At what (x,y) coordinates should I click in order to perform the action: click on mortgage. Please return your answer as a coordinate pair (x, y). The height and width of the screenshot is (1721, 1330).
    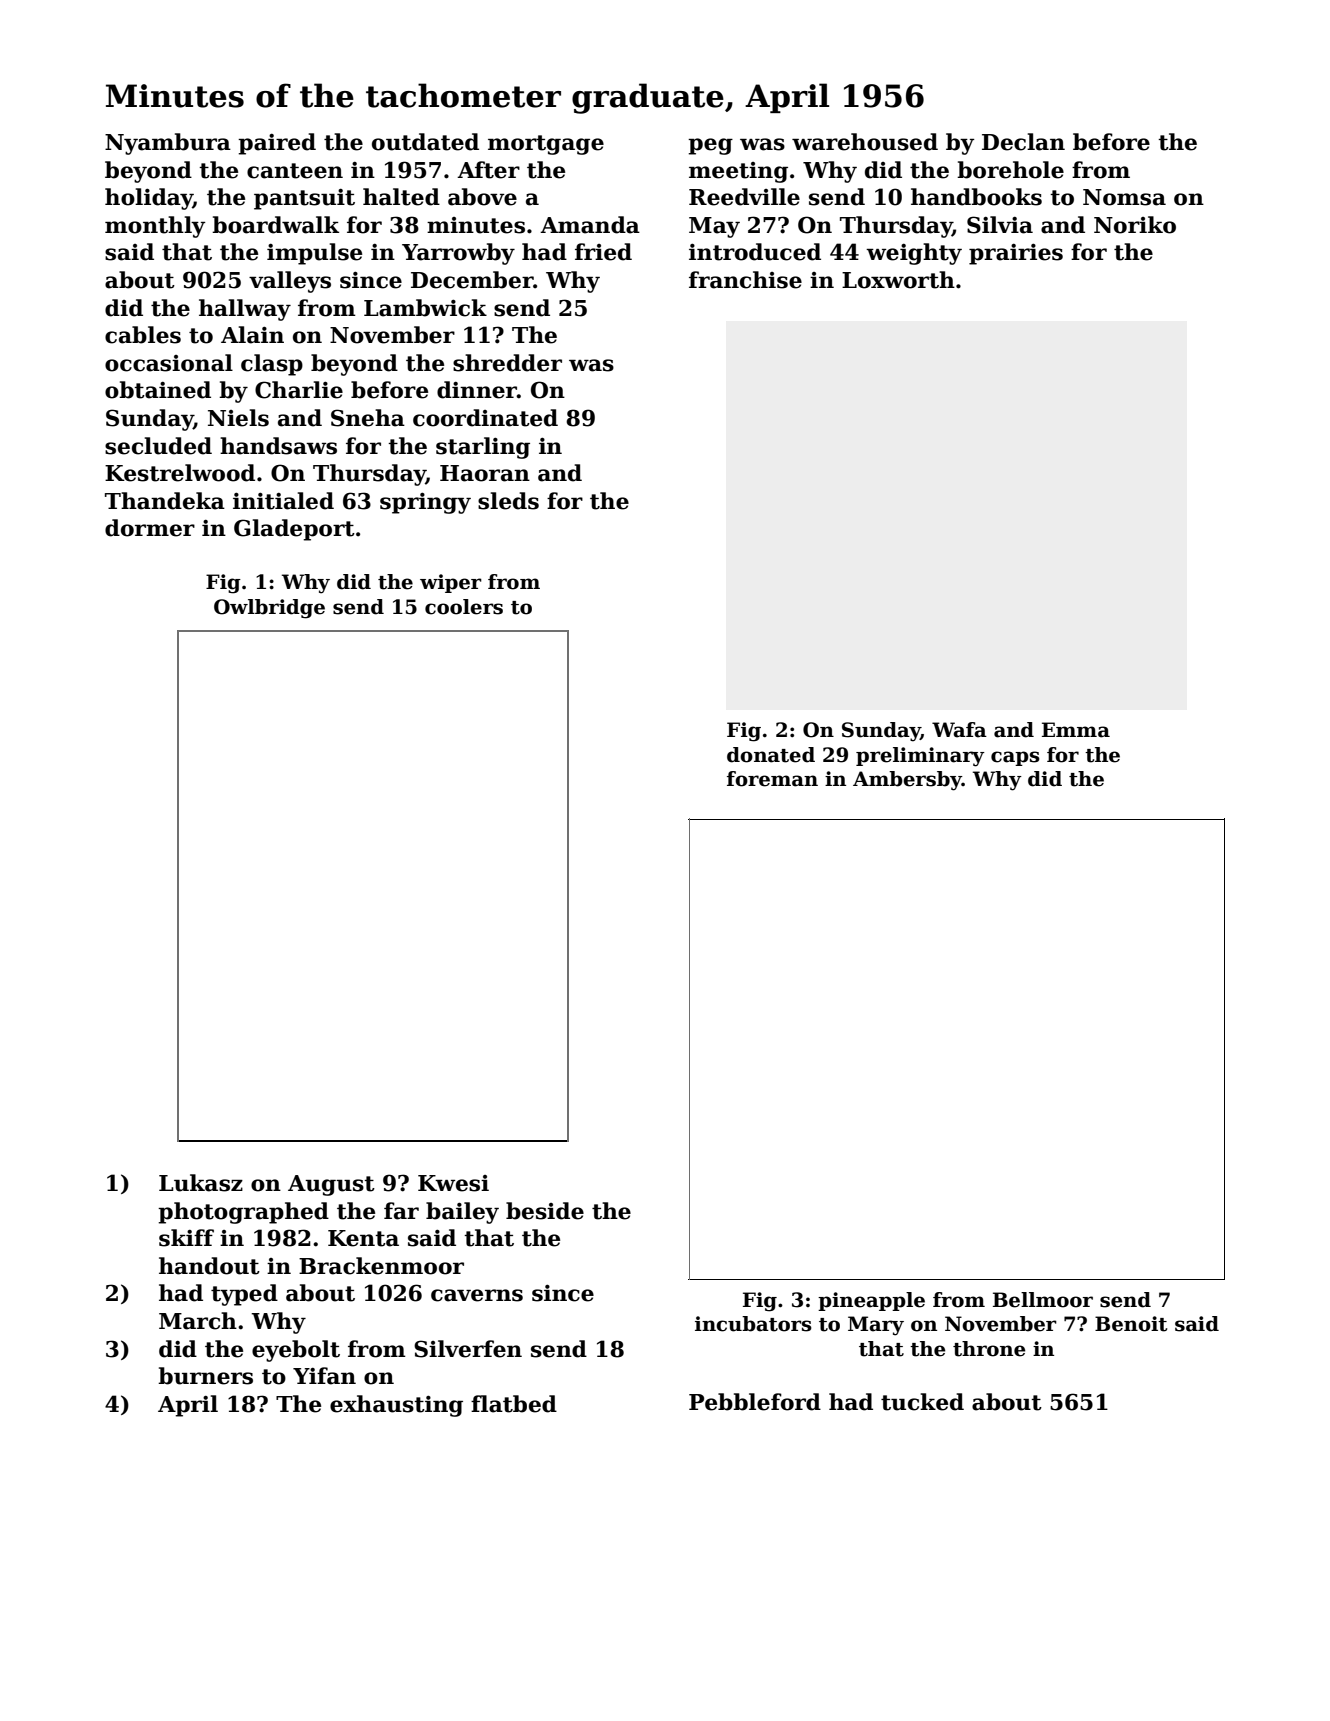
    Looking at the image, I should click on (546, 145).
